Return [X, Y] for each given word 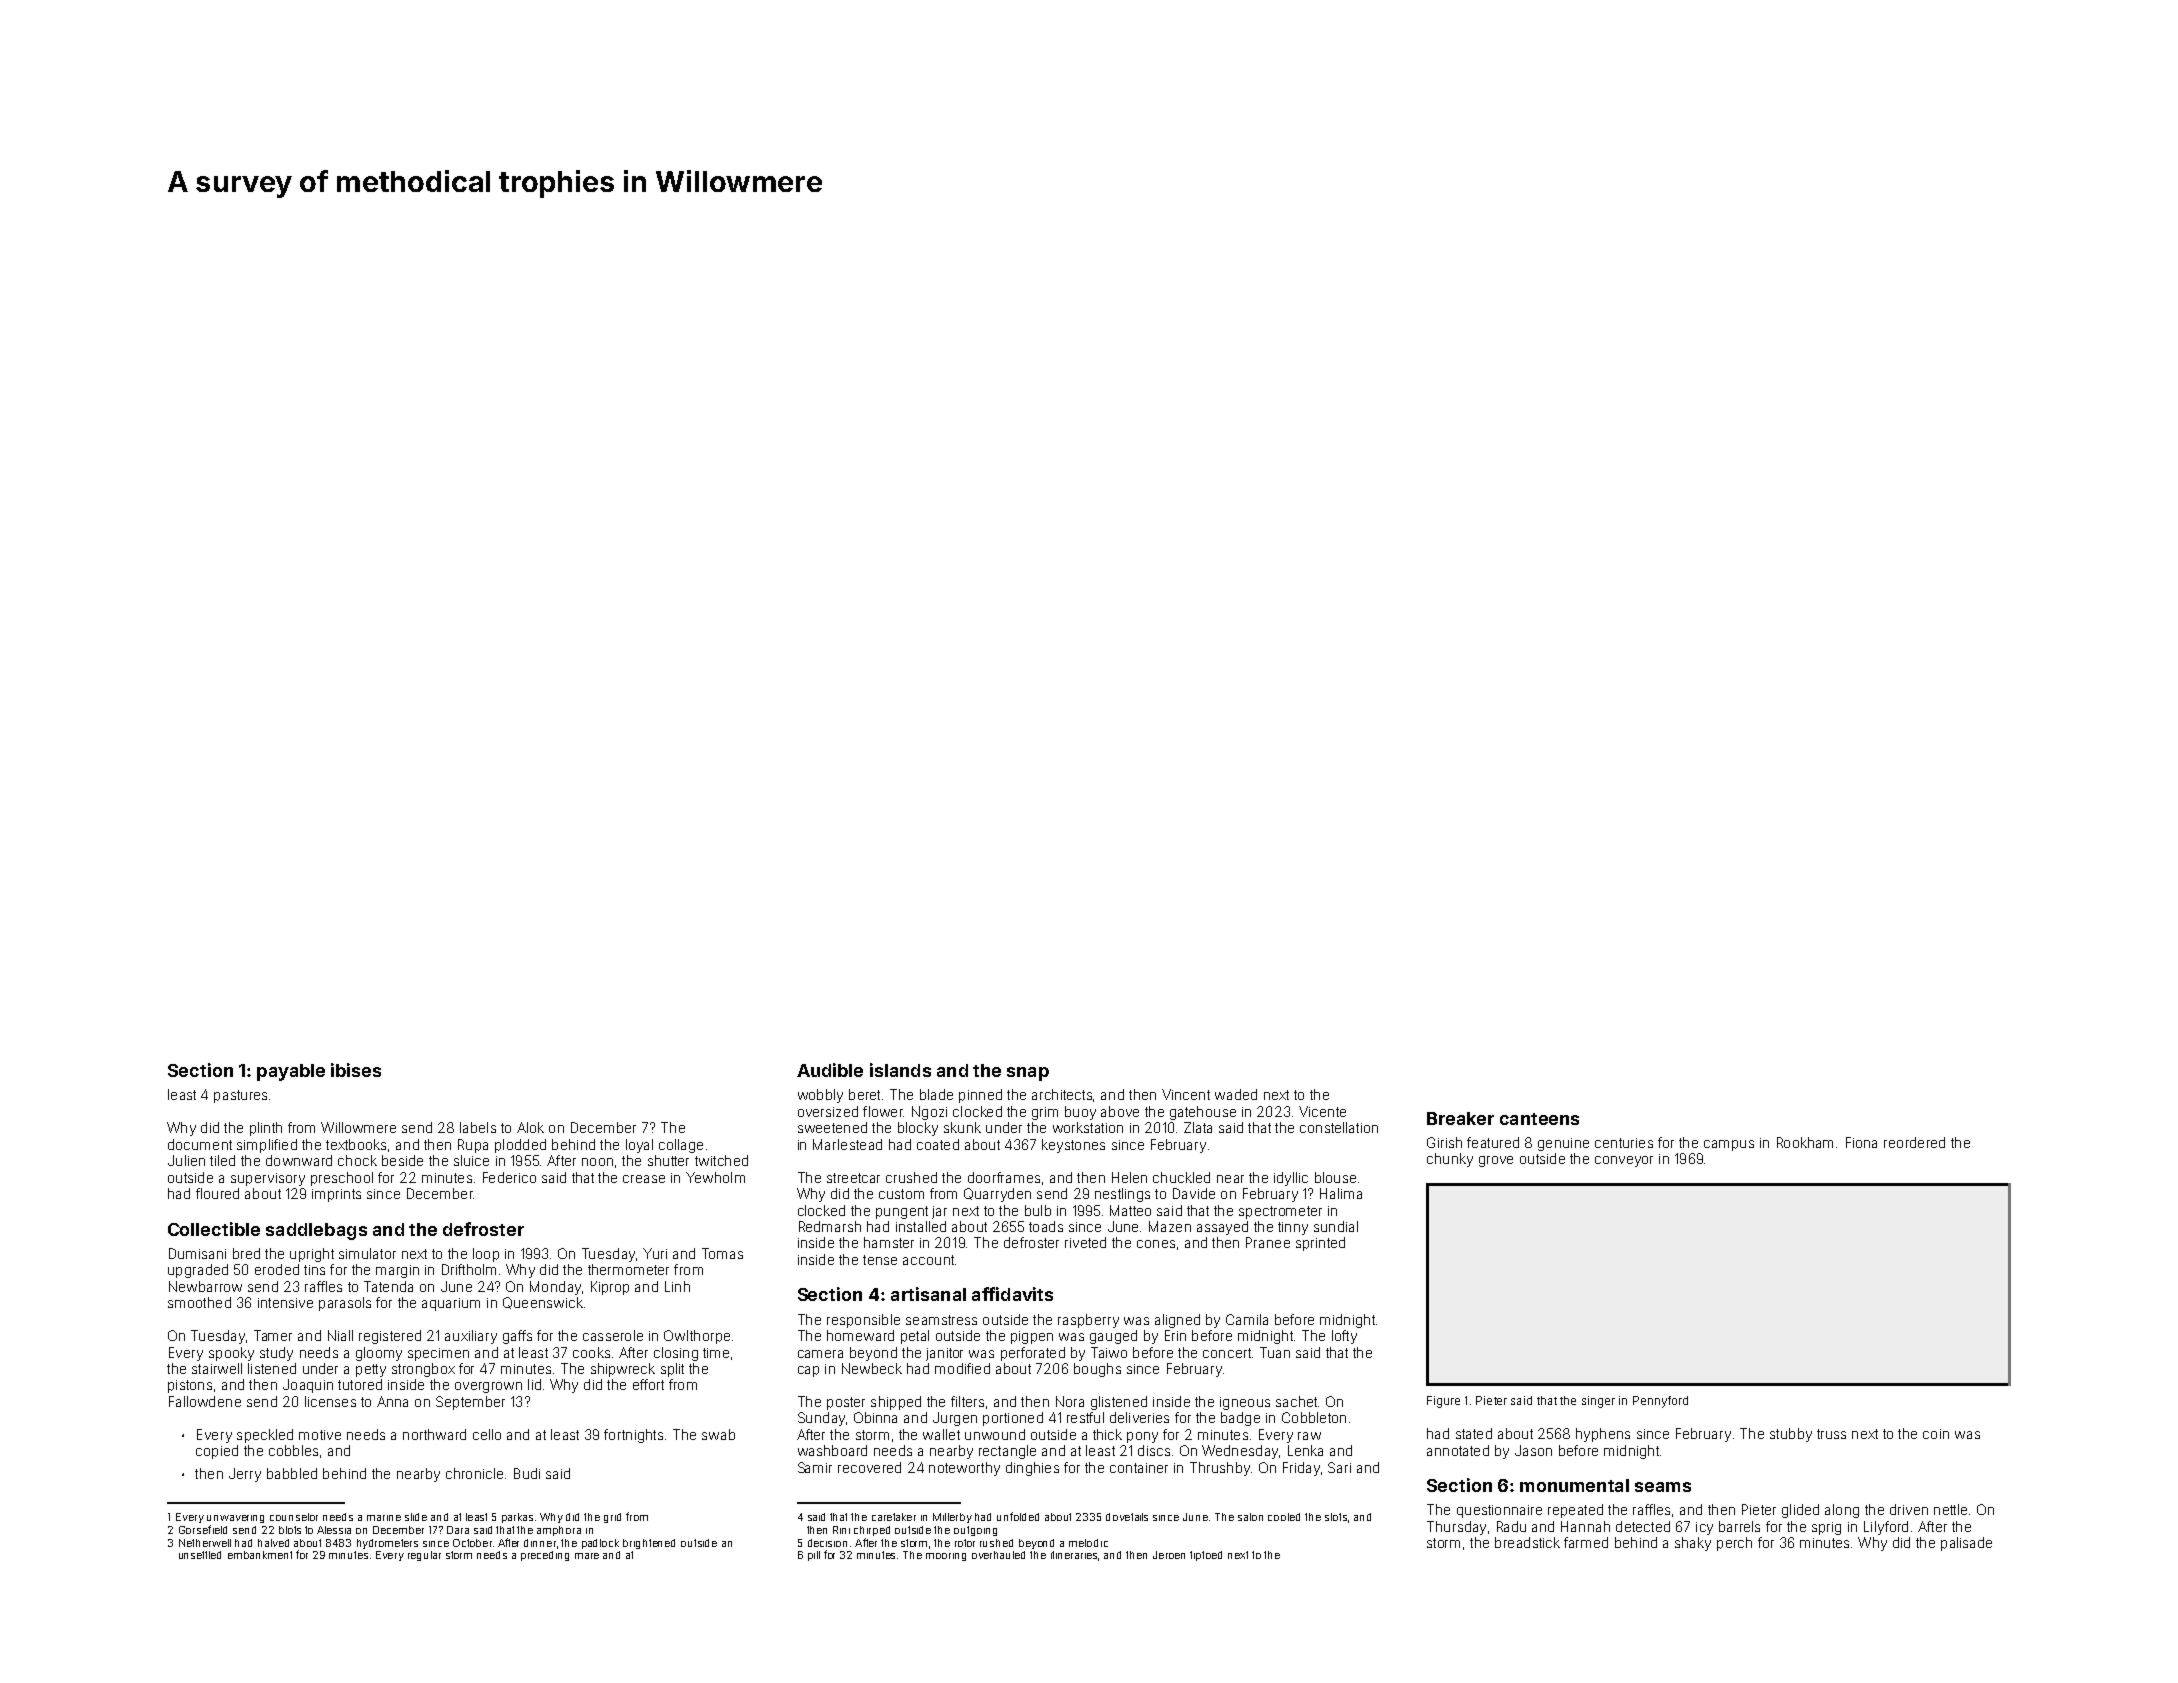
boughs [1097, 1370]
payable [291, 1072]
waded [1236, 1094]
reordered [1914, 1142]
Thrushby [1220, 1469]
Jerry [245, 1475]
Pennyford [1660, 1402]
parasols [345, 1304]
